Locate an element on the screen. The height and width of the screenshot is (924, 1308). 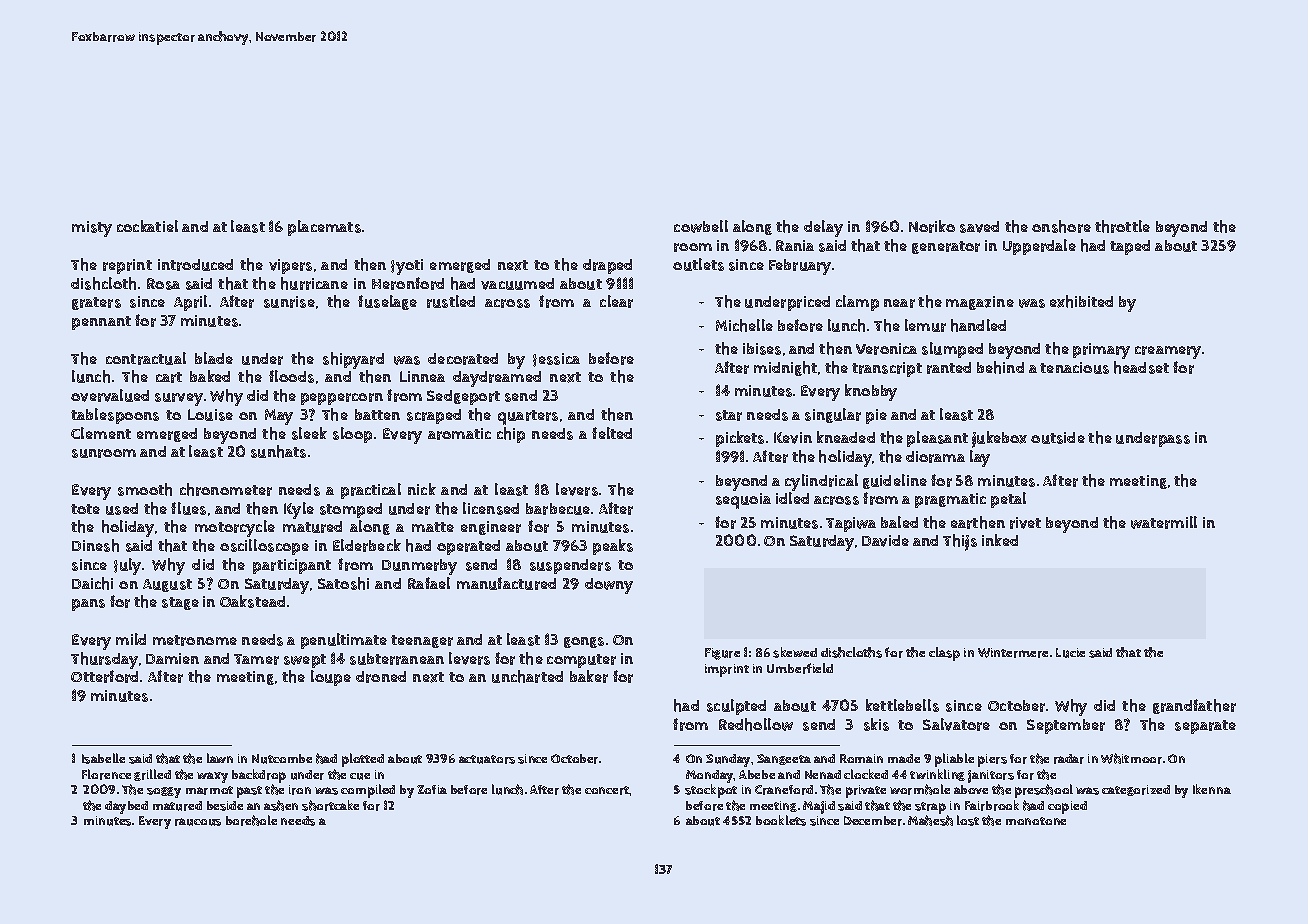
concert is located at coordinates (607, 790).
